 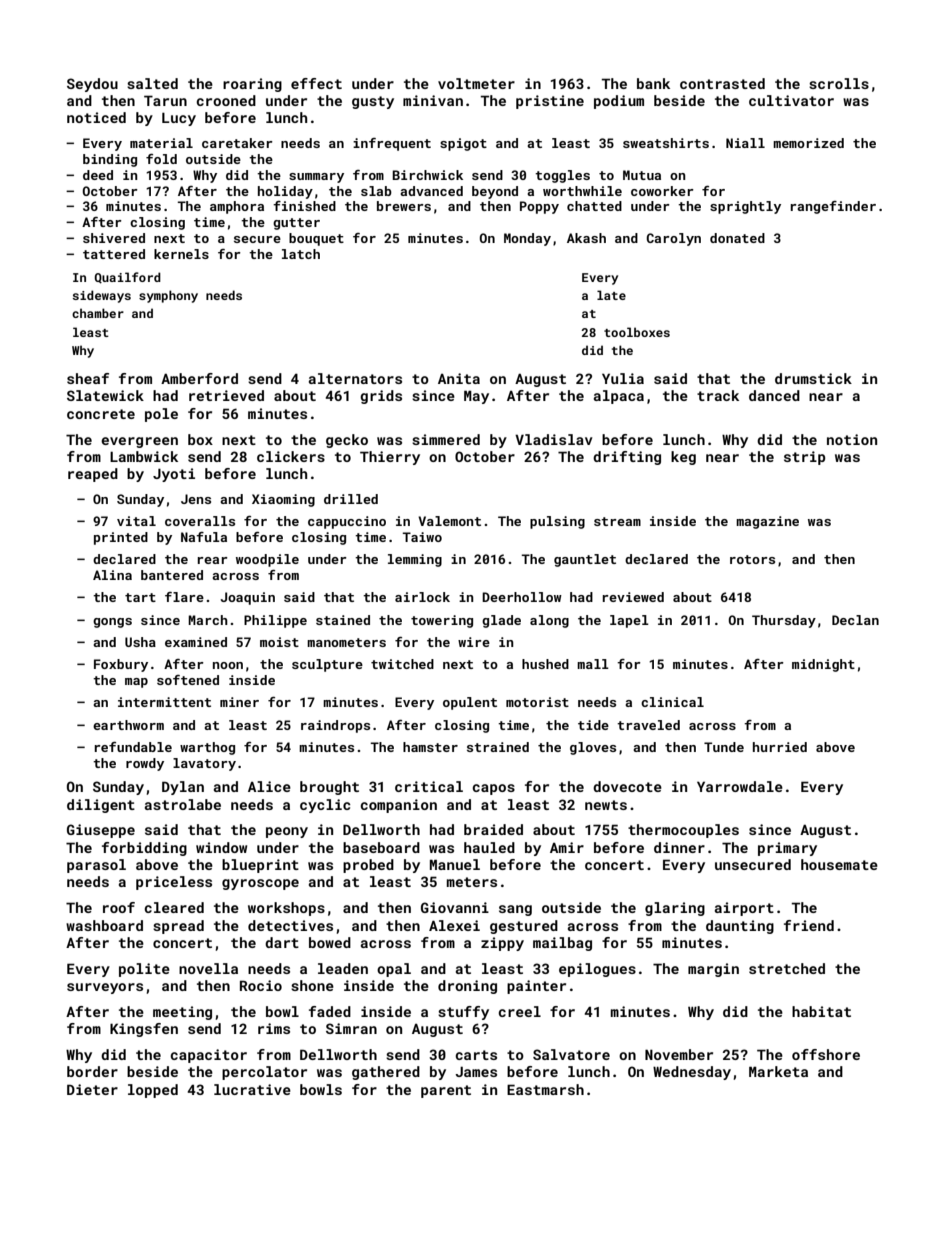 I want to click on magazine, so click(x=767, y=522).
